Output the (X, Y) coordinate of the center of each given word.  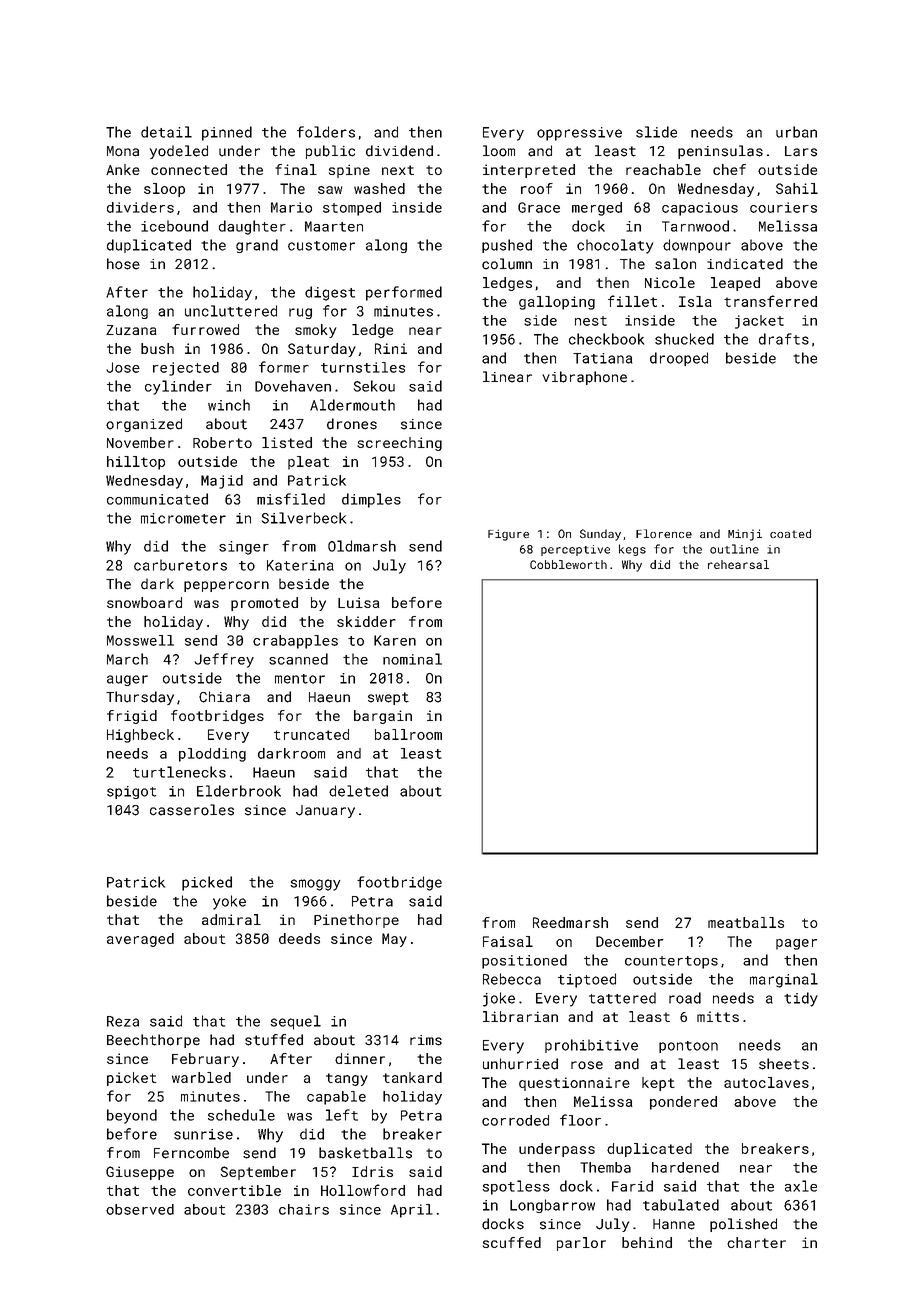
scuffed (512, 1242)
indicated (745, 264)
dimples (371, 500)
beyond (132, 1116)
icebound (174, 226)
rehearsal (738, 564)
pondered (683, 1103)
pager (796, 944)
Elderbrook (239, 791)
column (507, 264)
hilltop (136, 463)
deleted (358, 791)
